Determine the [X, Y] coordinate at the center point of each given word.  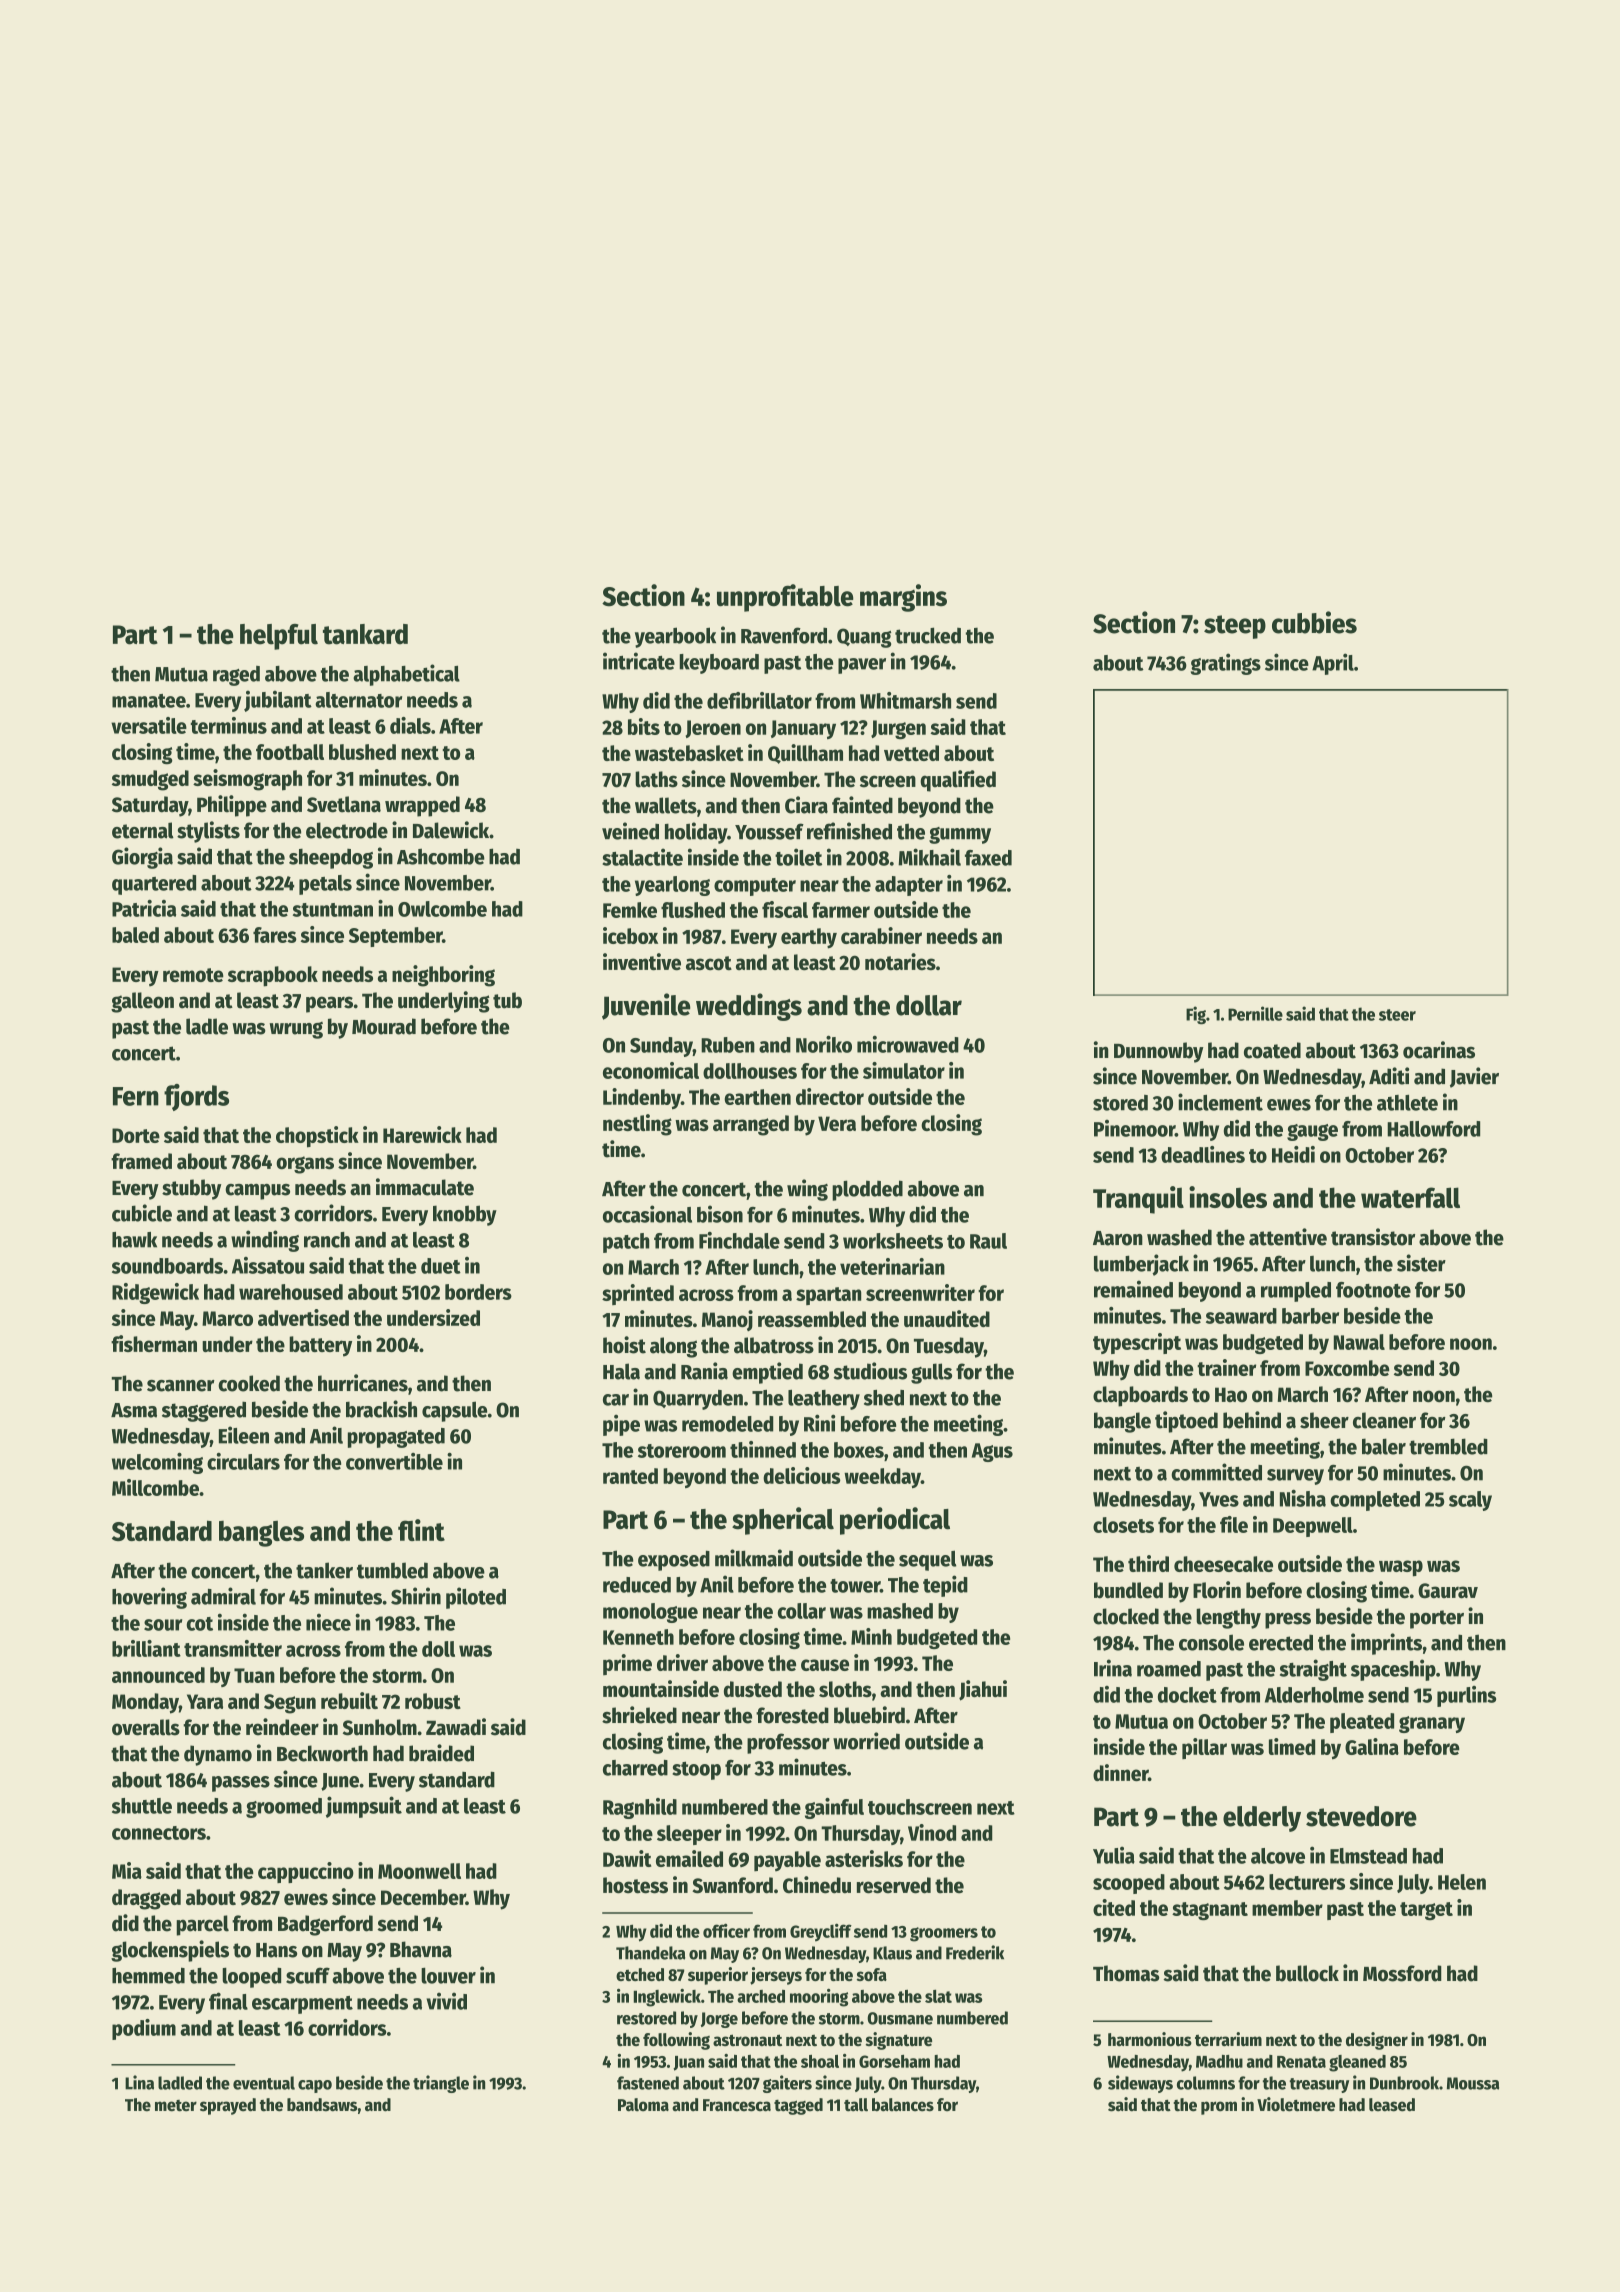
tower [855, 1586]
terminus [229, 725]
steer [1397, 1015]
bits [644, 726]
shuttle [142, 1806]
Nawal [1359, 1342]
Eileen [244, 1435]
